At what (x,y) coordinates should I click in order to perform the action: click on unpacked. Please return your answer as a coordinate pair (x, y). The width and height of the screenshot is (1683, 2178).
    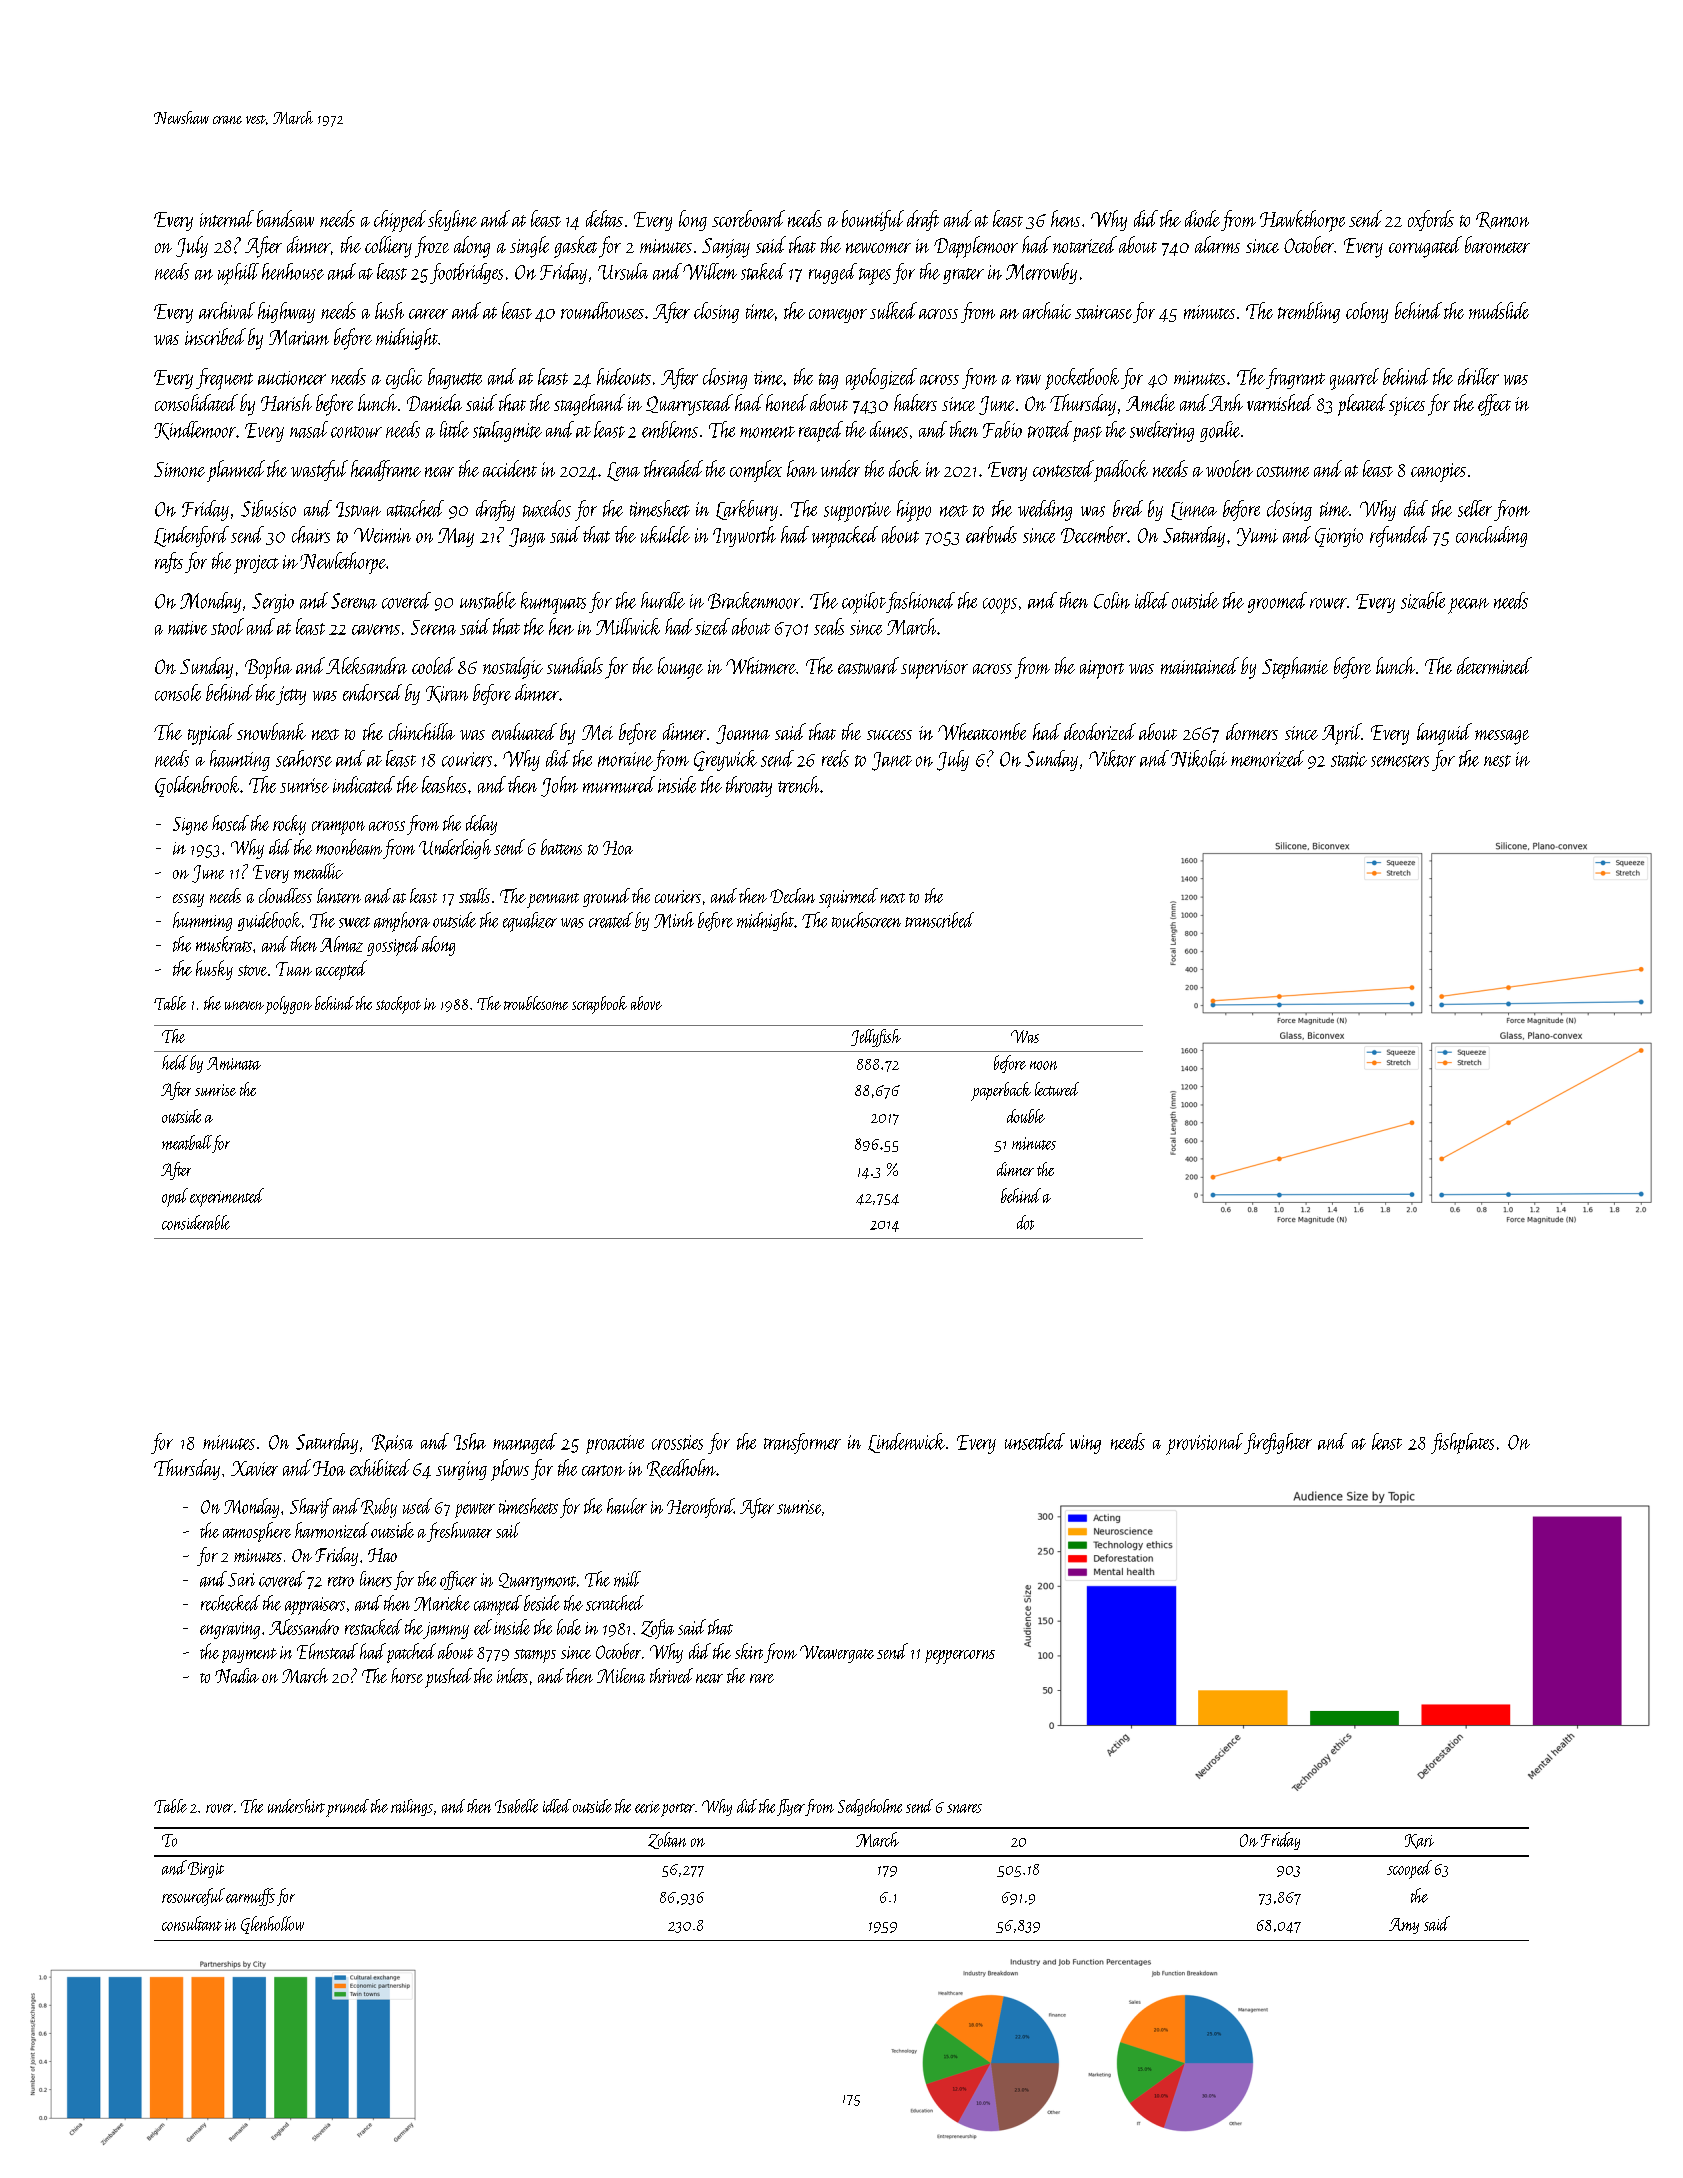
    Looking at the image, I should click on (845, 537).
